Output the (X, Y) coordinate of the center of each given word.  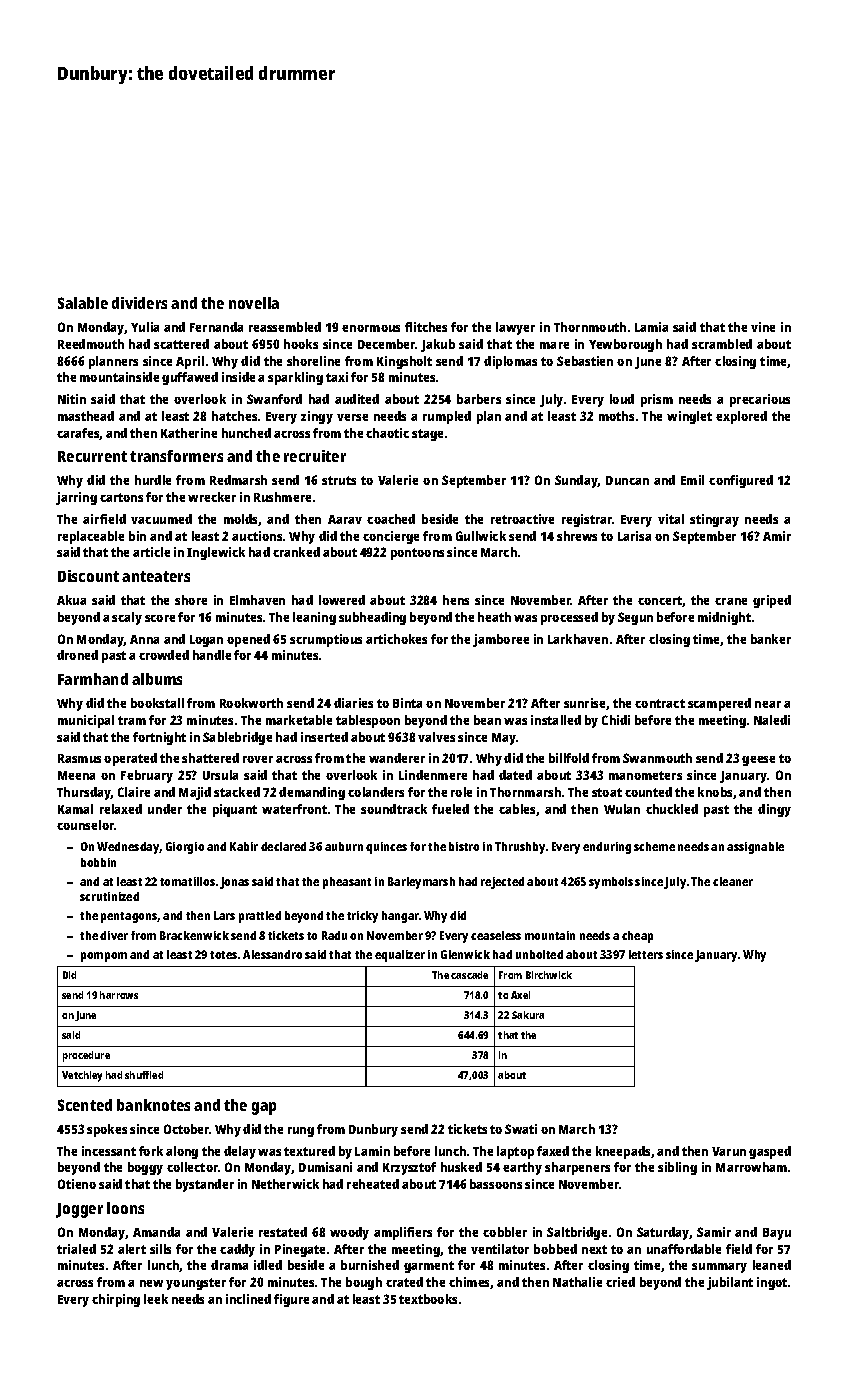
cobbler (505, 1232)
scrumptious (326, 640)
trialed (76, 1249)
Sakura (528, 1015)
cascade (469, 975)
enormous (371, 328)
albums (157, 679)
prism (657, 400)
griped (772, 601)
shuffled (144, 1075)
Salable (83, 303)
